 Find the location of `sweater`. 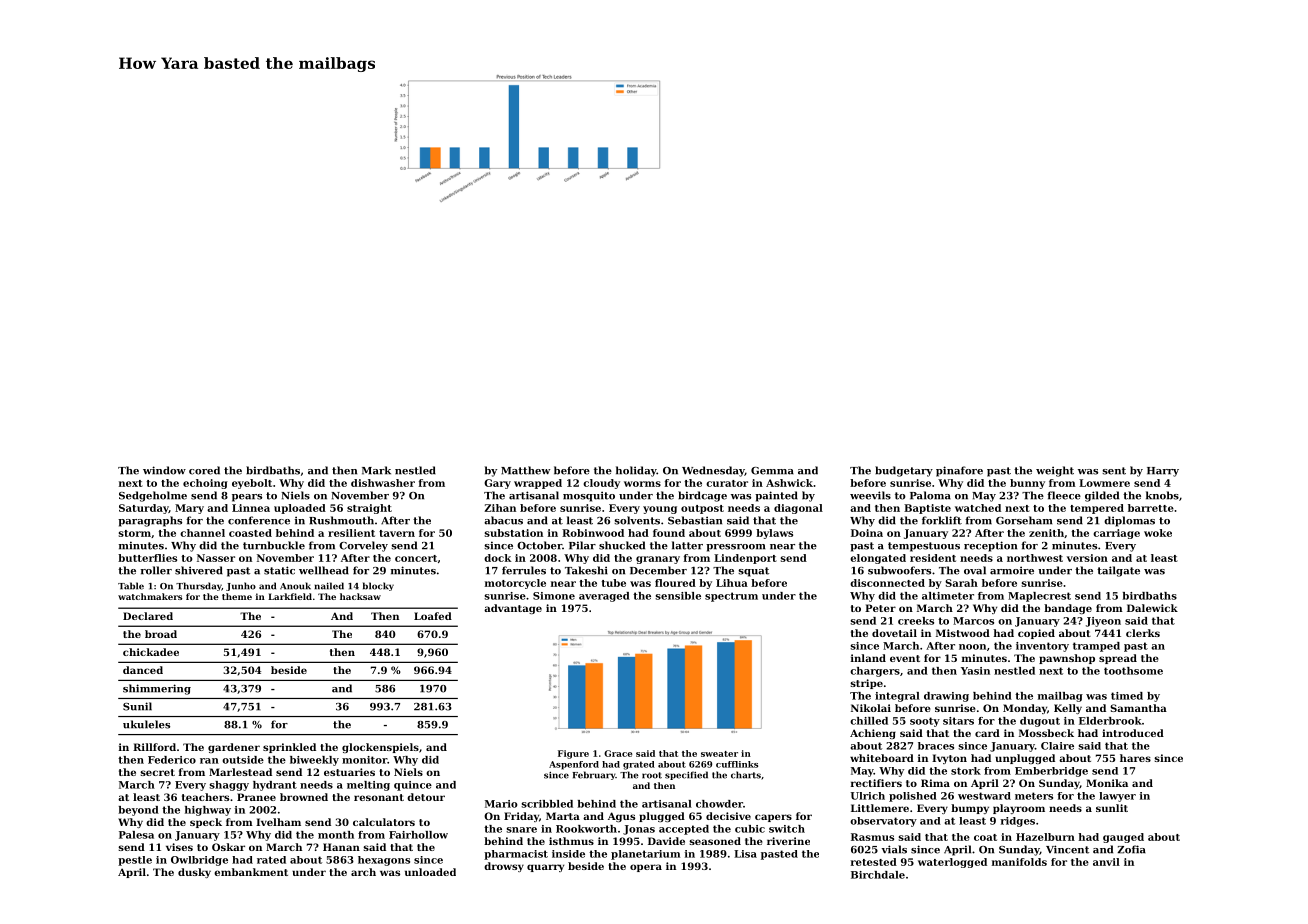

sweater is located at coordinates (719, 754).
